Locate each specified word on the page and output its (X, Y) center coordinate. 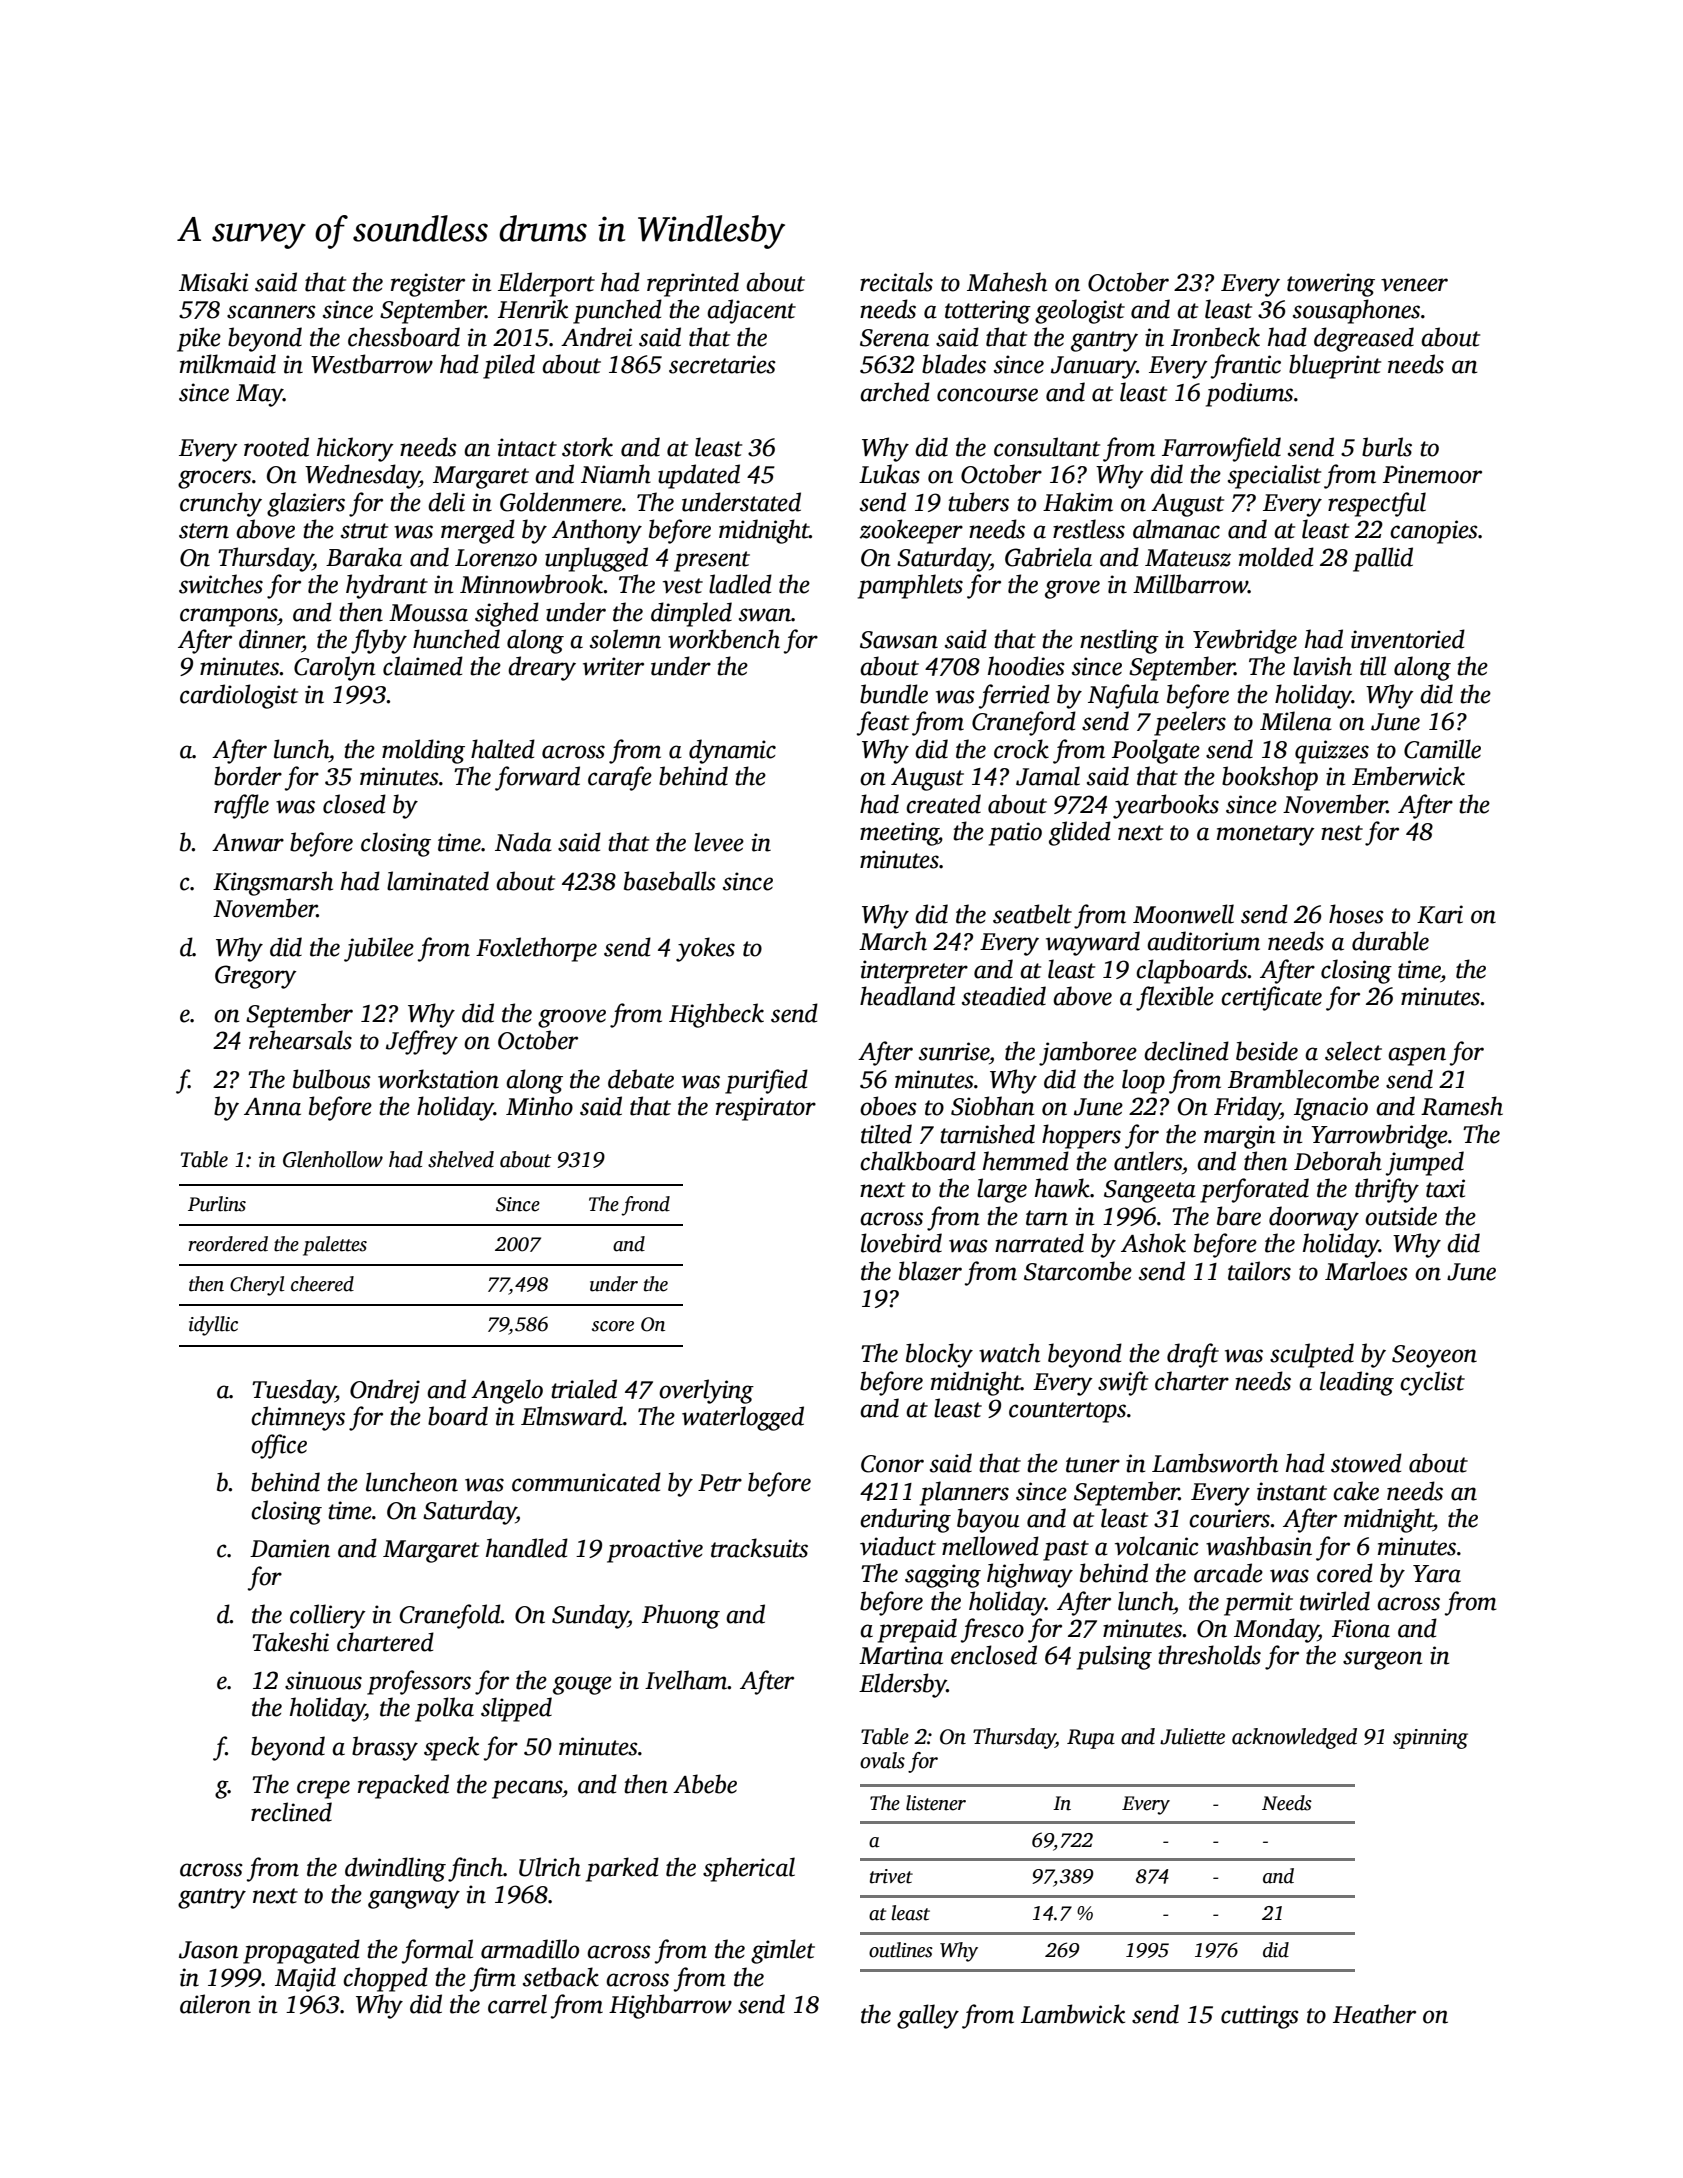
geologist (1080, 311)
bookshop (1270, 778)
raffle (241, 806)
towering (1331, 285)
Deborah (1338, 1161)
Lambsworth (1215, 1463)
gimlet (783, 1951)
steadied (1004, 996)
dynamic (732, 751)
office (279, 1446)
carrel (517, 2004)
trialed (584, 1389)
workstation (438, 1079)
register (428, 285)
